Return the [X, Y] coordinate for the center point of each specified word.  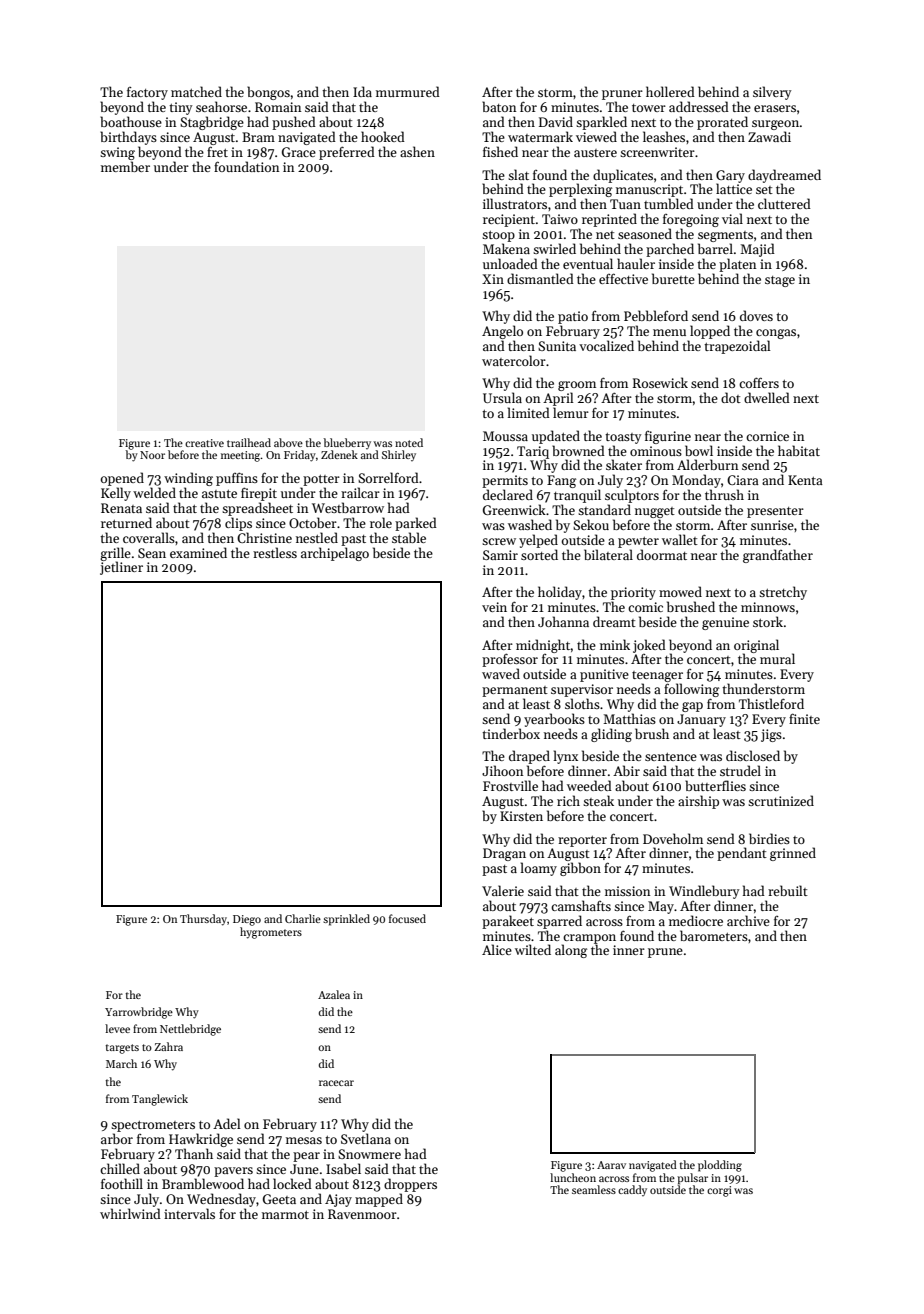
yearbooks [554, 720]
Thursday [203, 920]
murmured [408, 91]
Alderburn [707, 464]
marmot [285, 1215]
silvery [772, 93]
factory [147, 93]
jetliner [121, 568]
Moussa [505, 436]
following [691, 690]
